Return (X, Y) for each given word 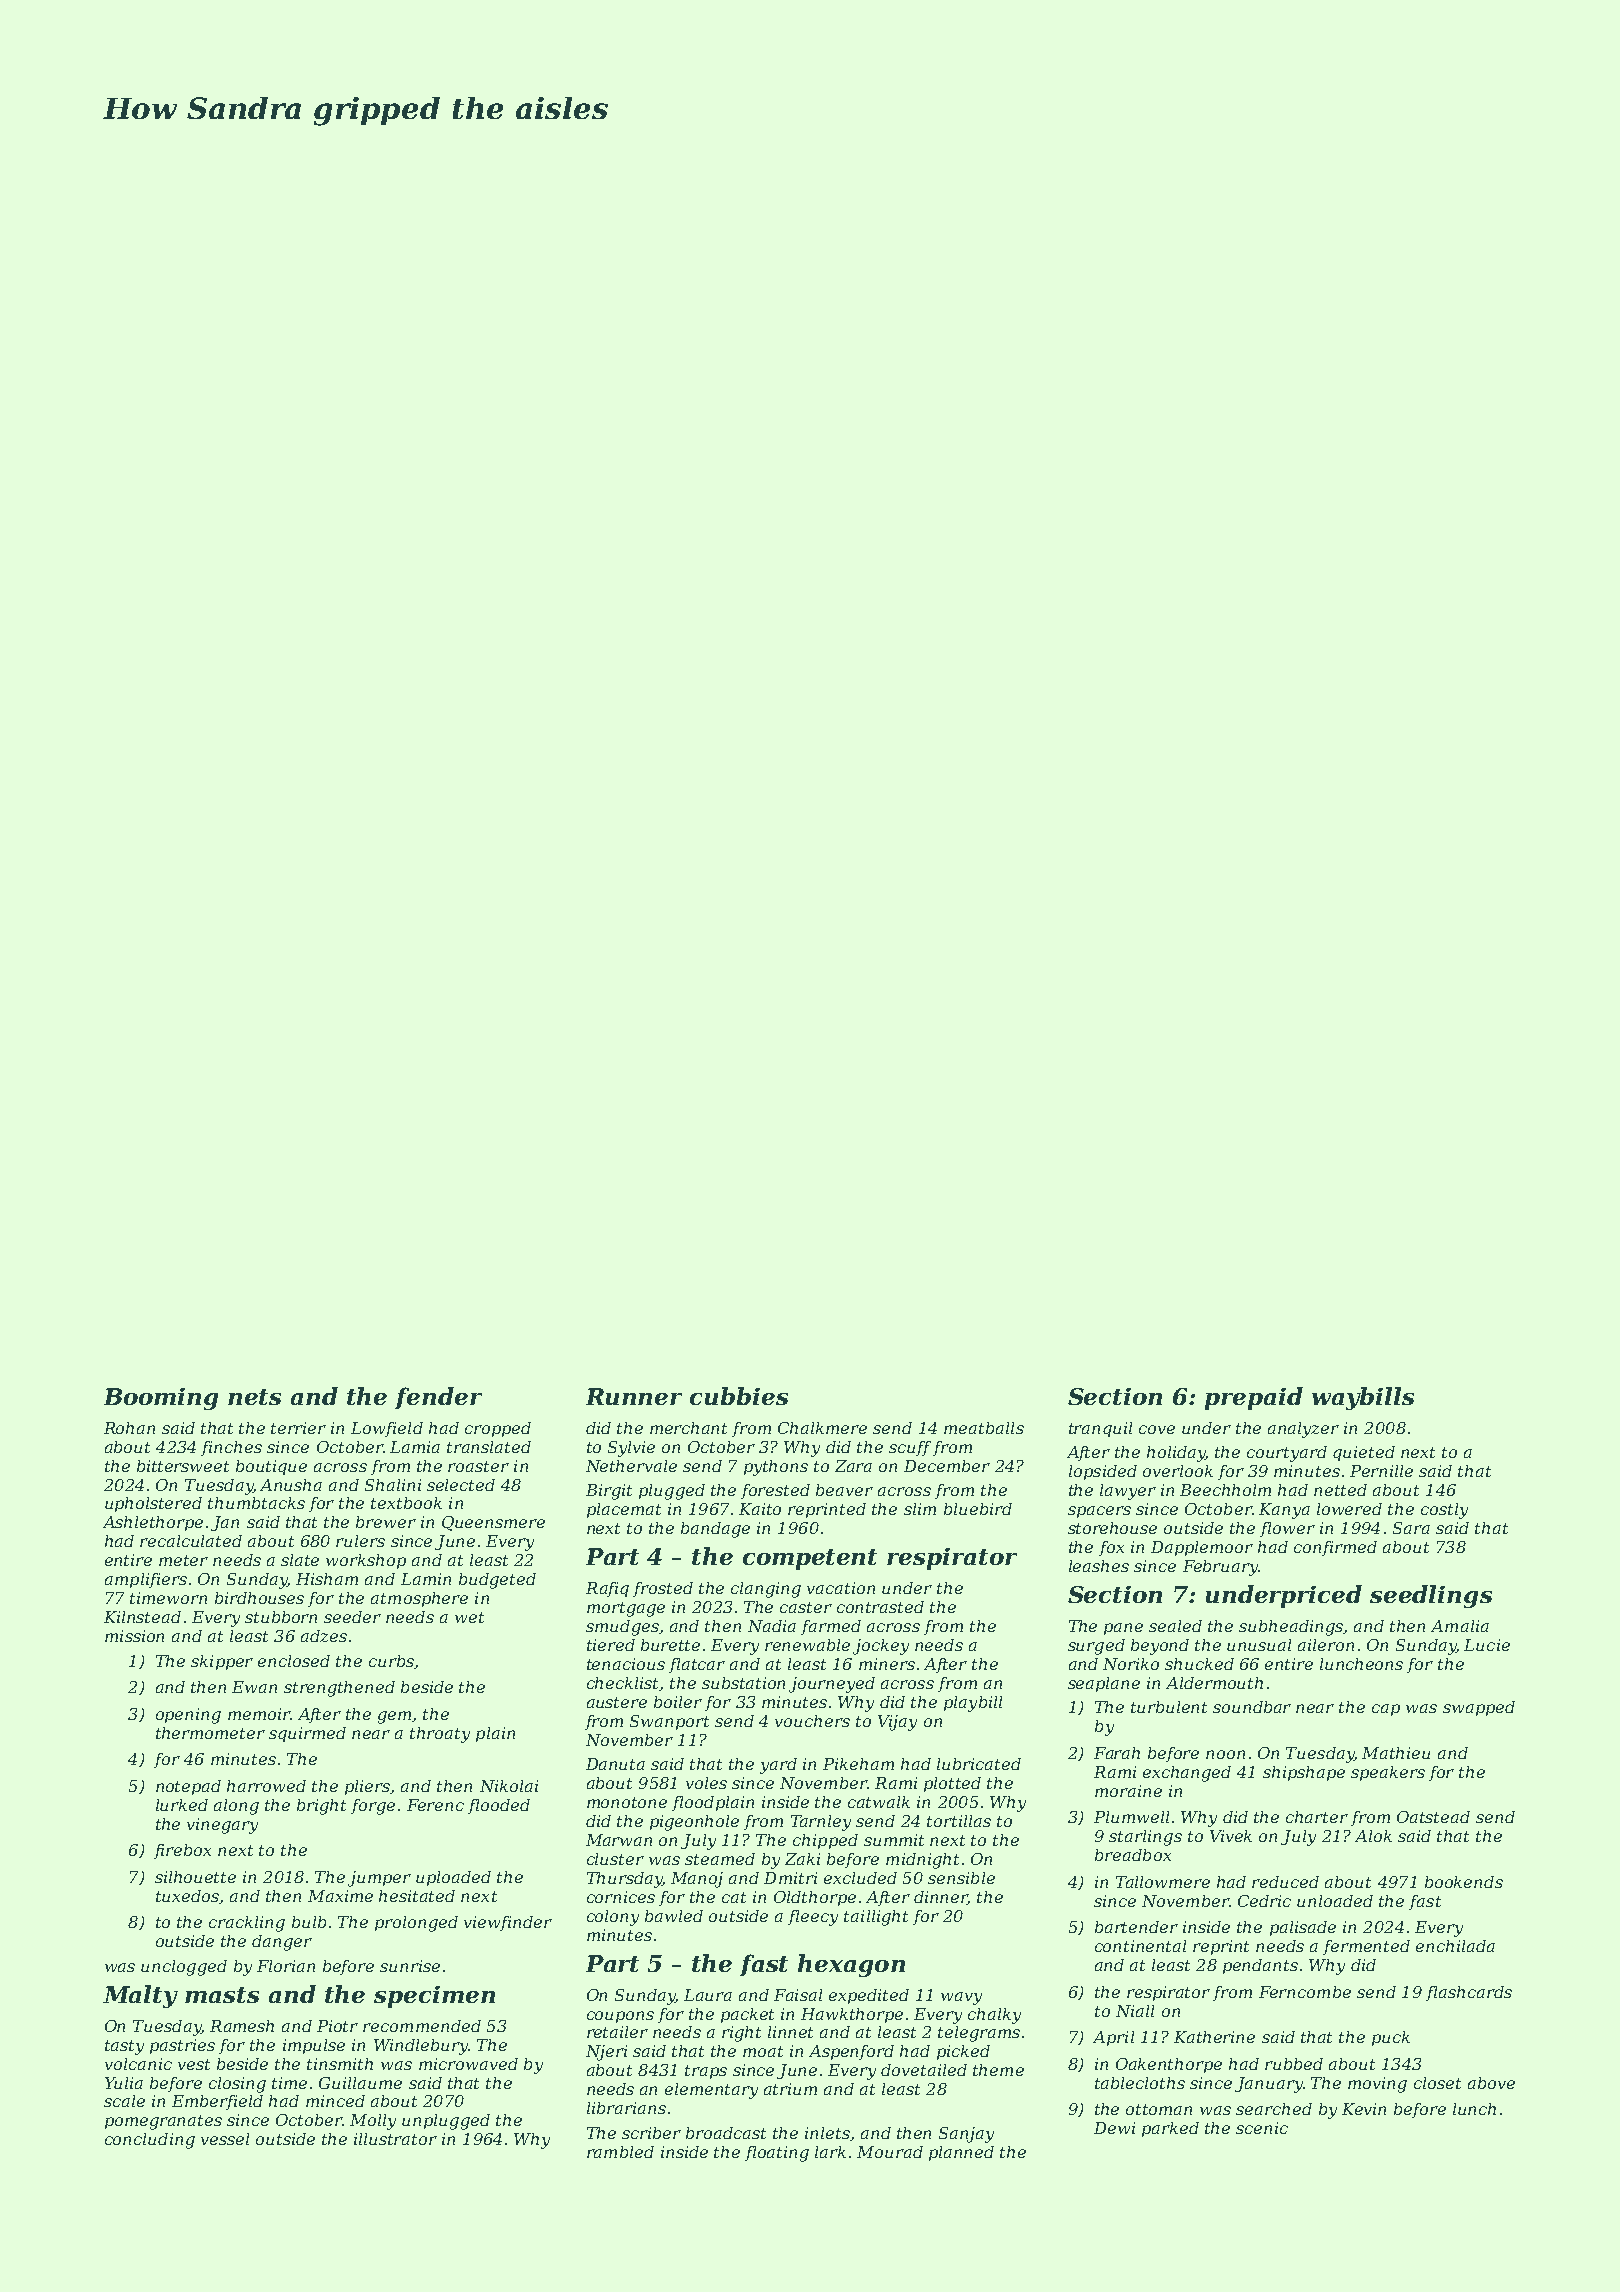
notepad (188, 1787)
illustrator (395, 2139)
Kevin (1364, 2109)
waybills (1363, 1398)
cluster (615, 1859)
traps (706, 2072)
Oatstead (1433, 1817)
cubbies (739, 1396)
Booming (161, 1399)
